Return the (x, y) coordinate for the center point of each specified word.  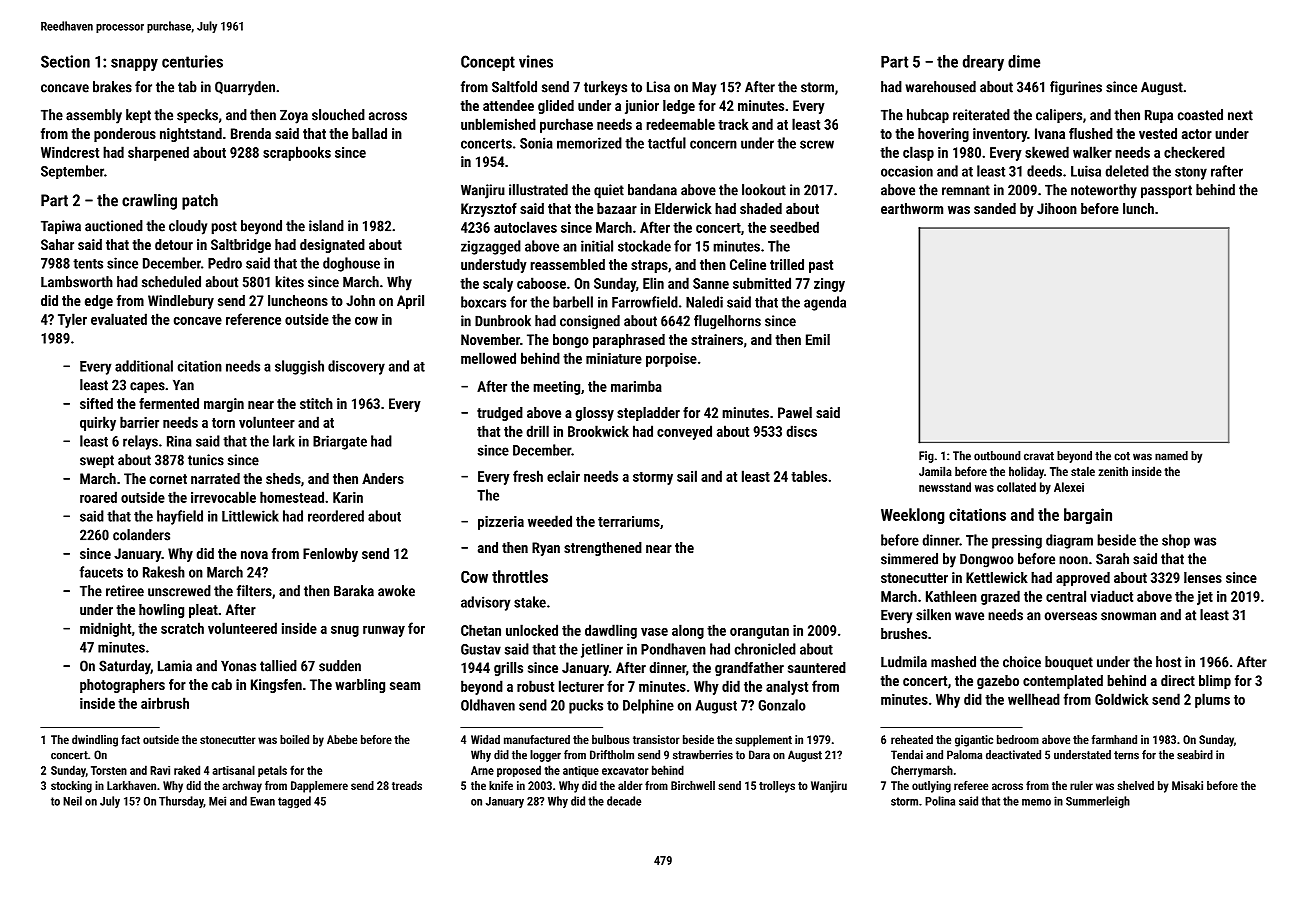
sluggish (299, 367)
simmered (909, 559)
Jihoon (1057, 208)
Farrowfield (645, 302)
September (72, 172)
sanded (995, 208)
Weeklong (912, 516)
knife (501, 785)
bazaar (617, 208)
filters (254, 591)
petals (272, 771)
